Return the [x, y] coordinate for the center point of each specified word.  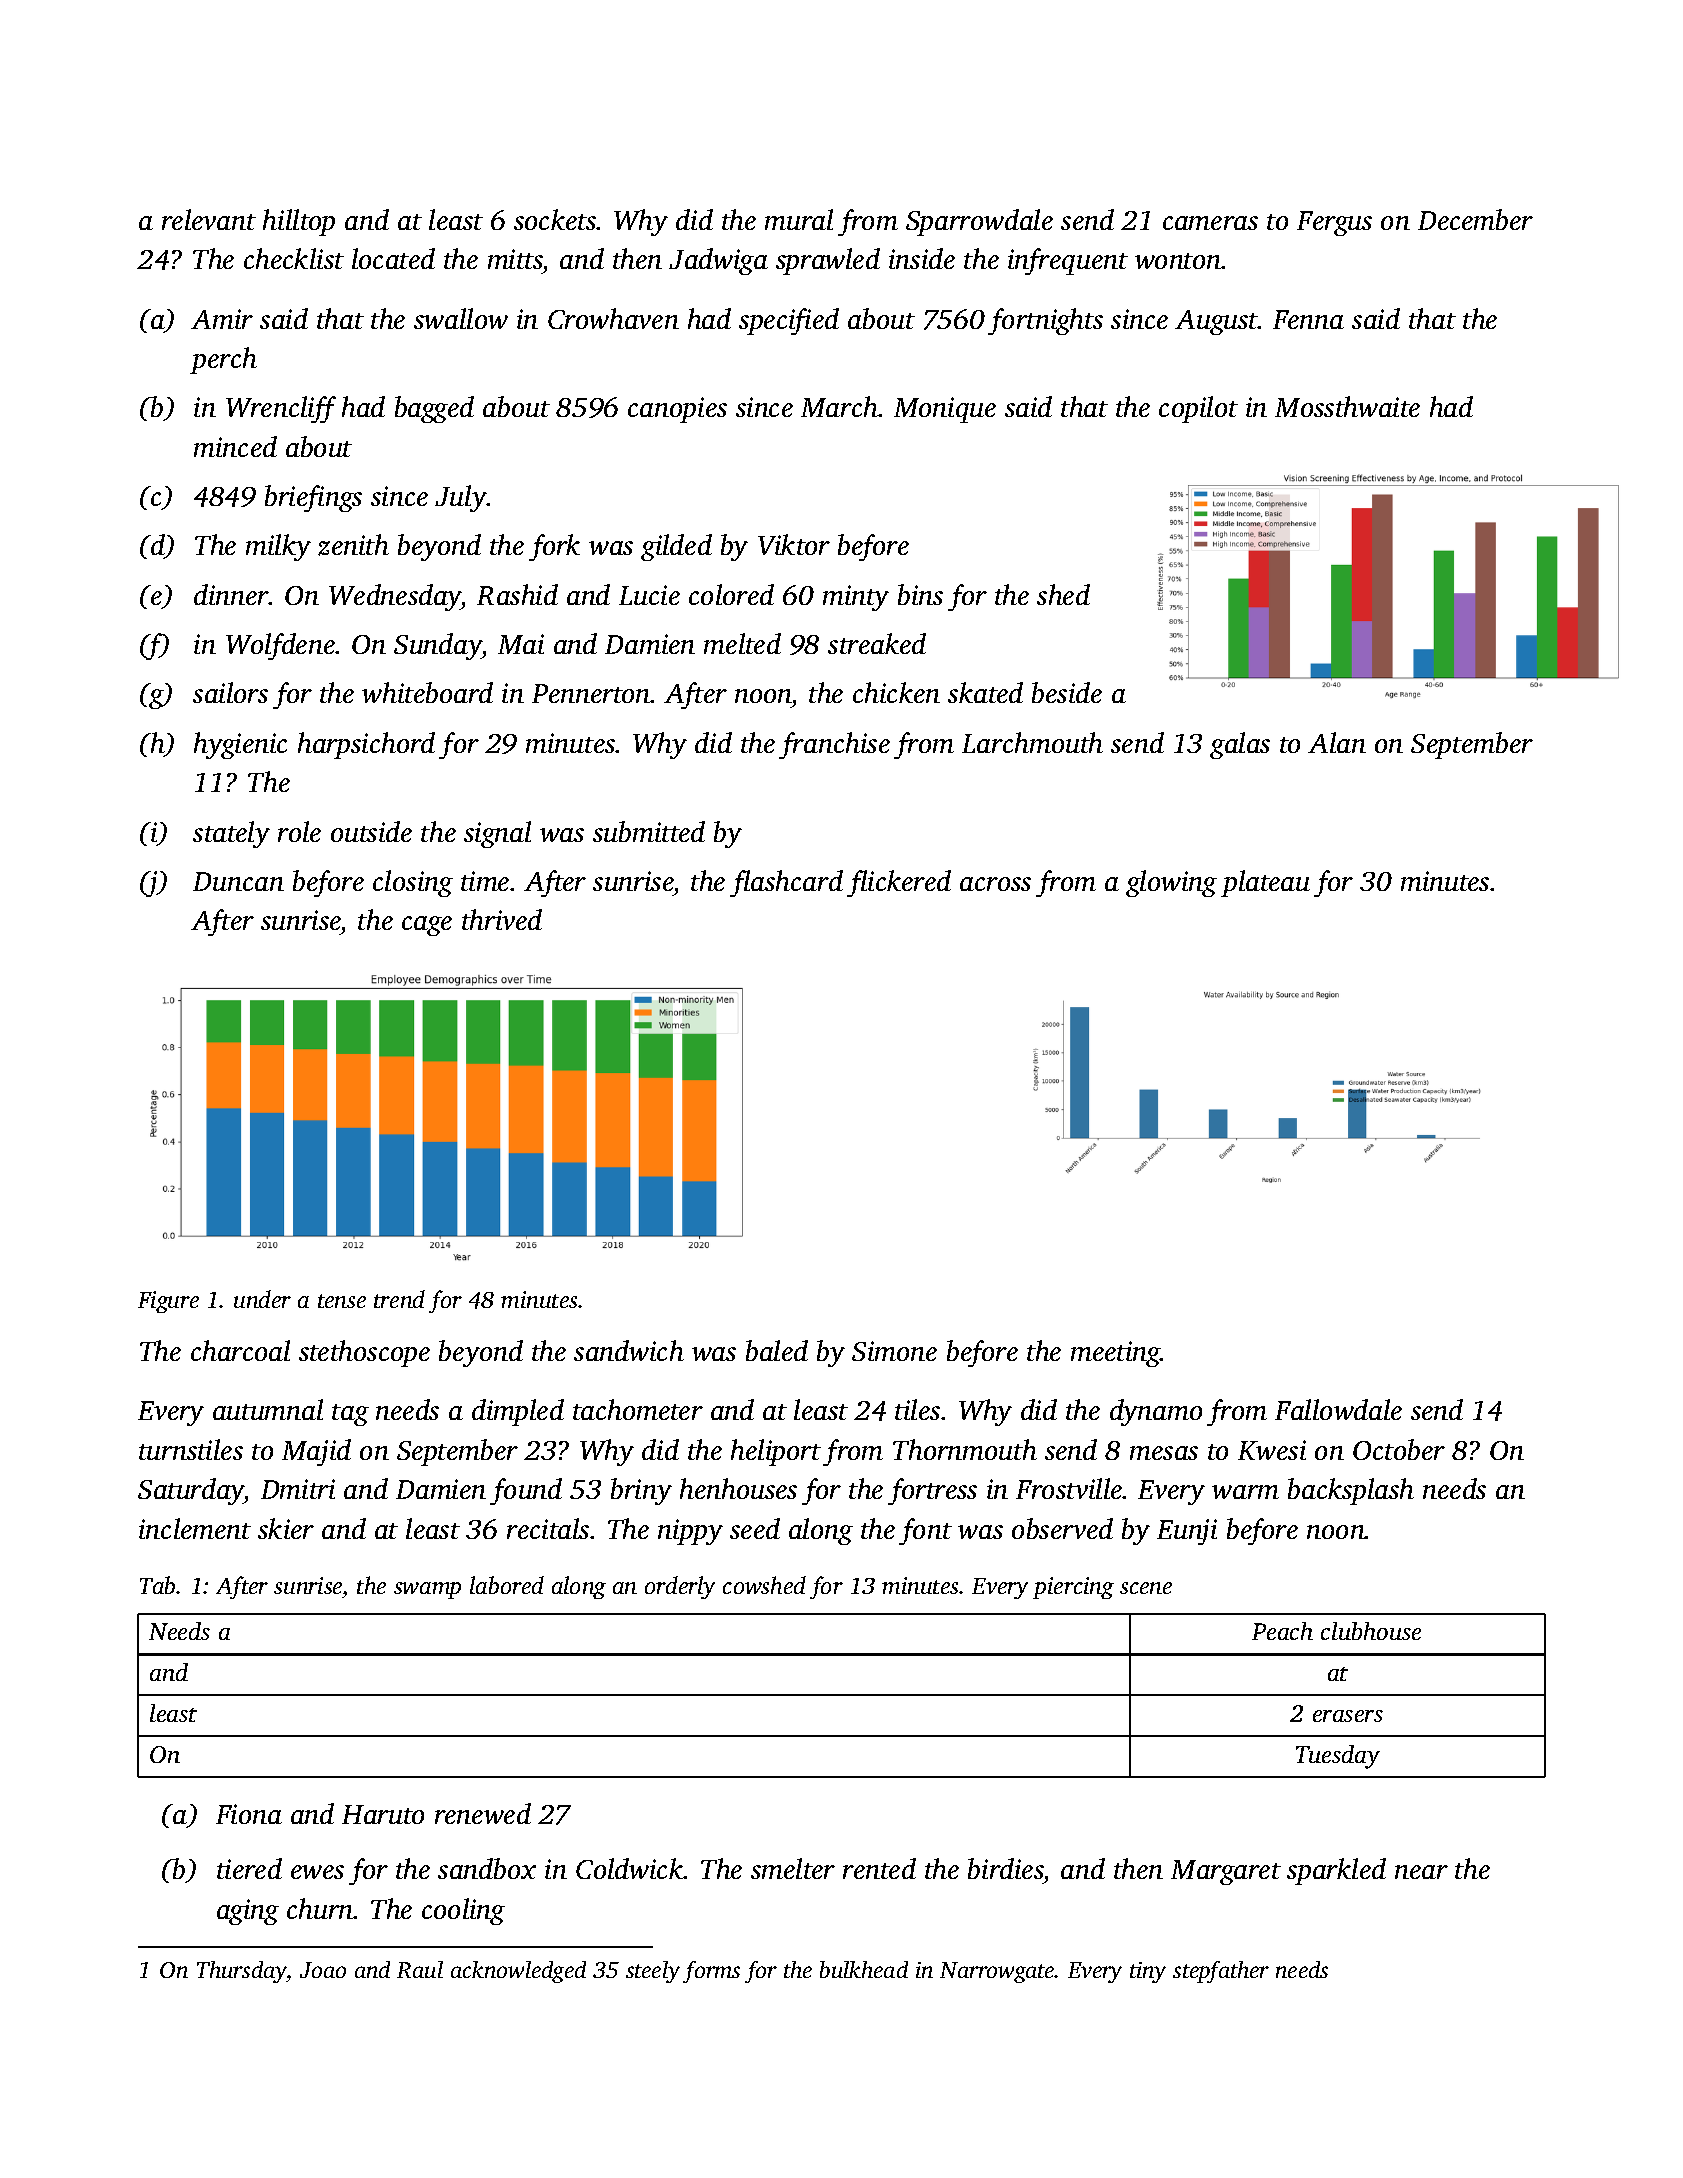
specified [789, 321]
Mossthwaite [1347, 406]
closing [413, 883]
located [393, 258]
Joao [323, 1970]
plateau [1265, 883]
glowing [1171, 883]
